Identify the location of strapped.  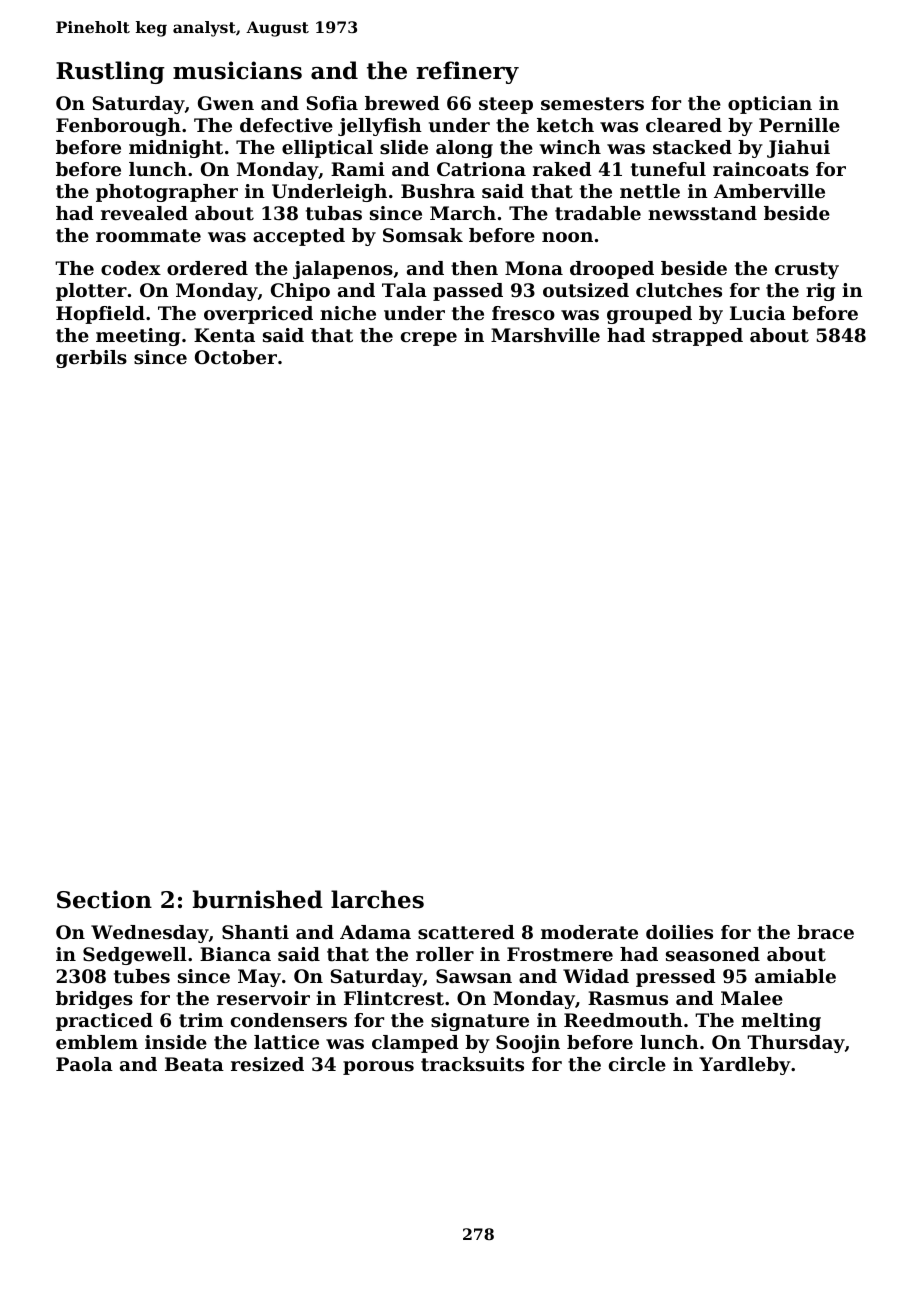
(697, 337).
